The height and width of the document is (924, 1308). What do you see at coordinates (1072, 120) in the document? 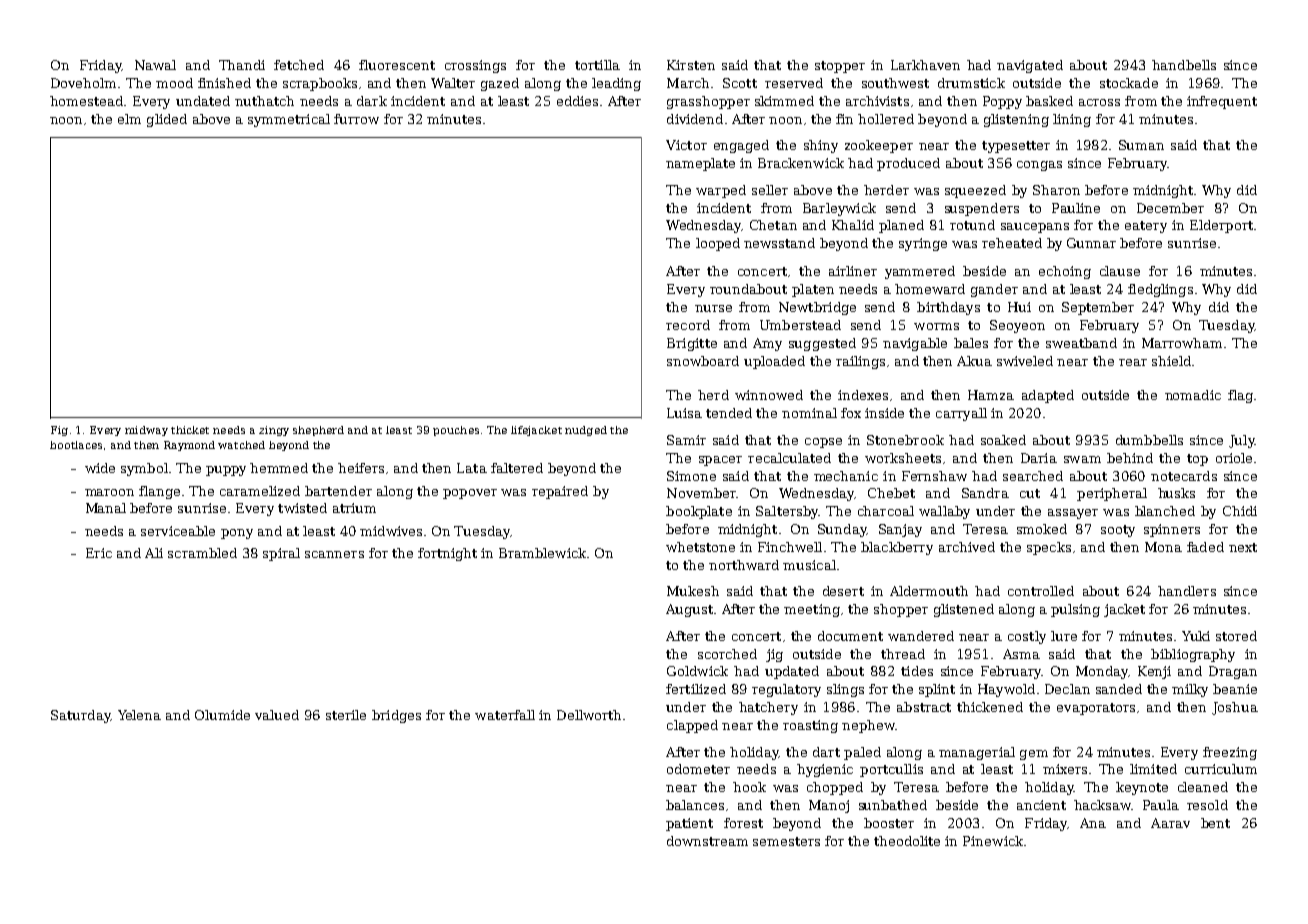
I see `lining` at bounding box center [1072, 120].
